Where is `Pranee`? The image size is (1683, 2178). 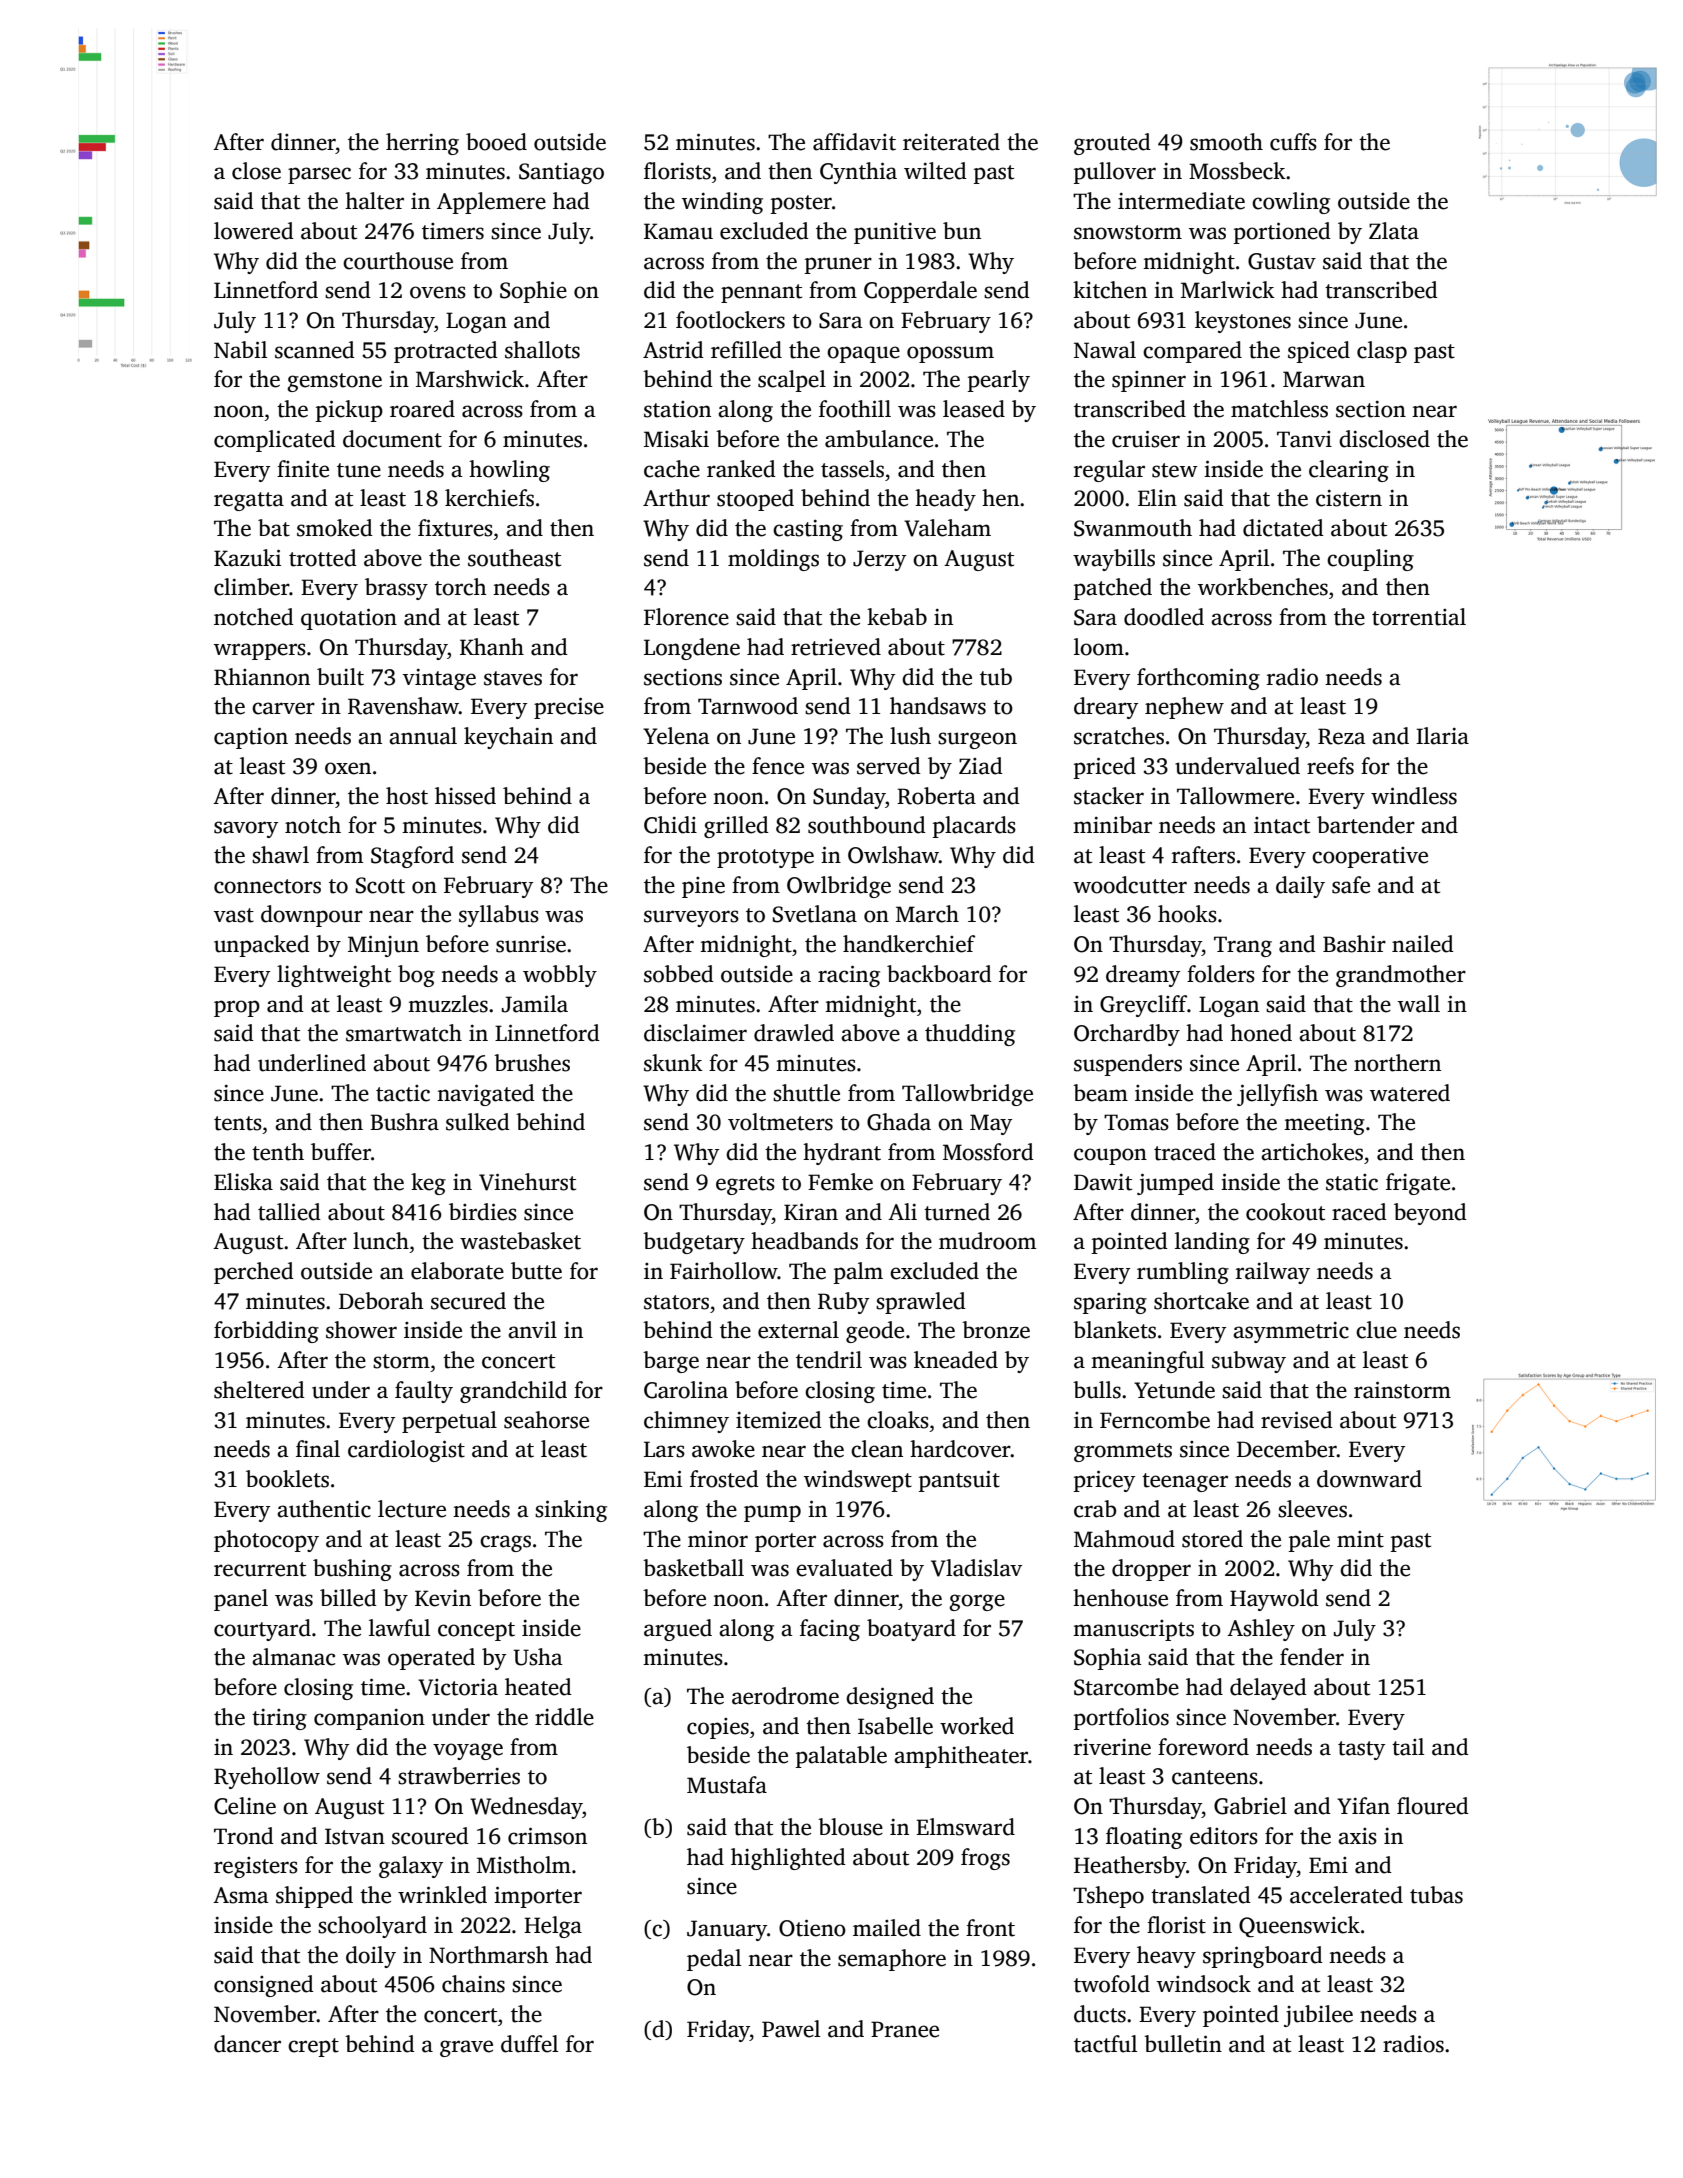
Pranee is located at coordinates (905, 2029).
